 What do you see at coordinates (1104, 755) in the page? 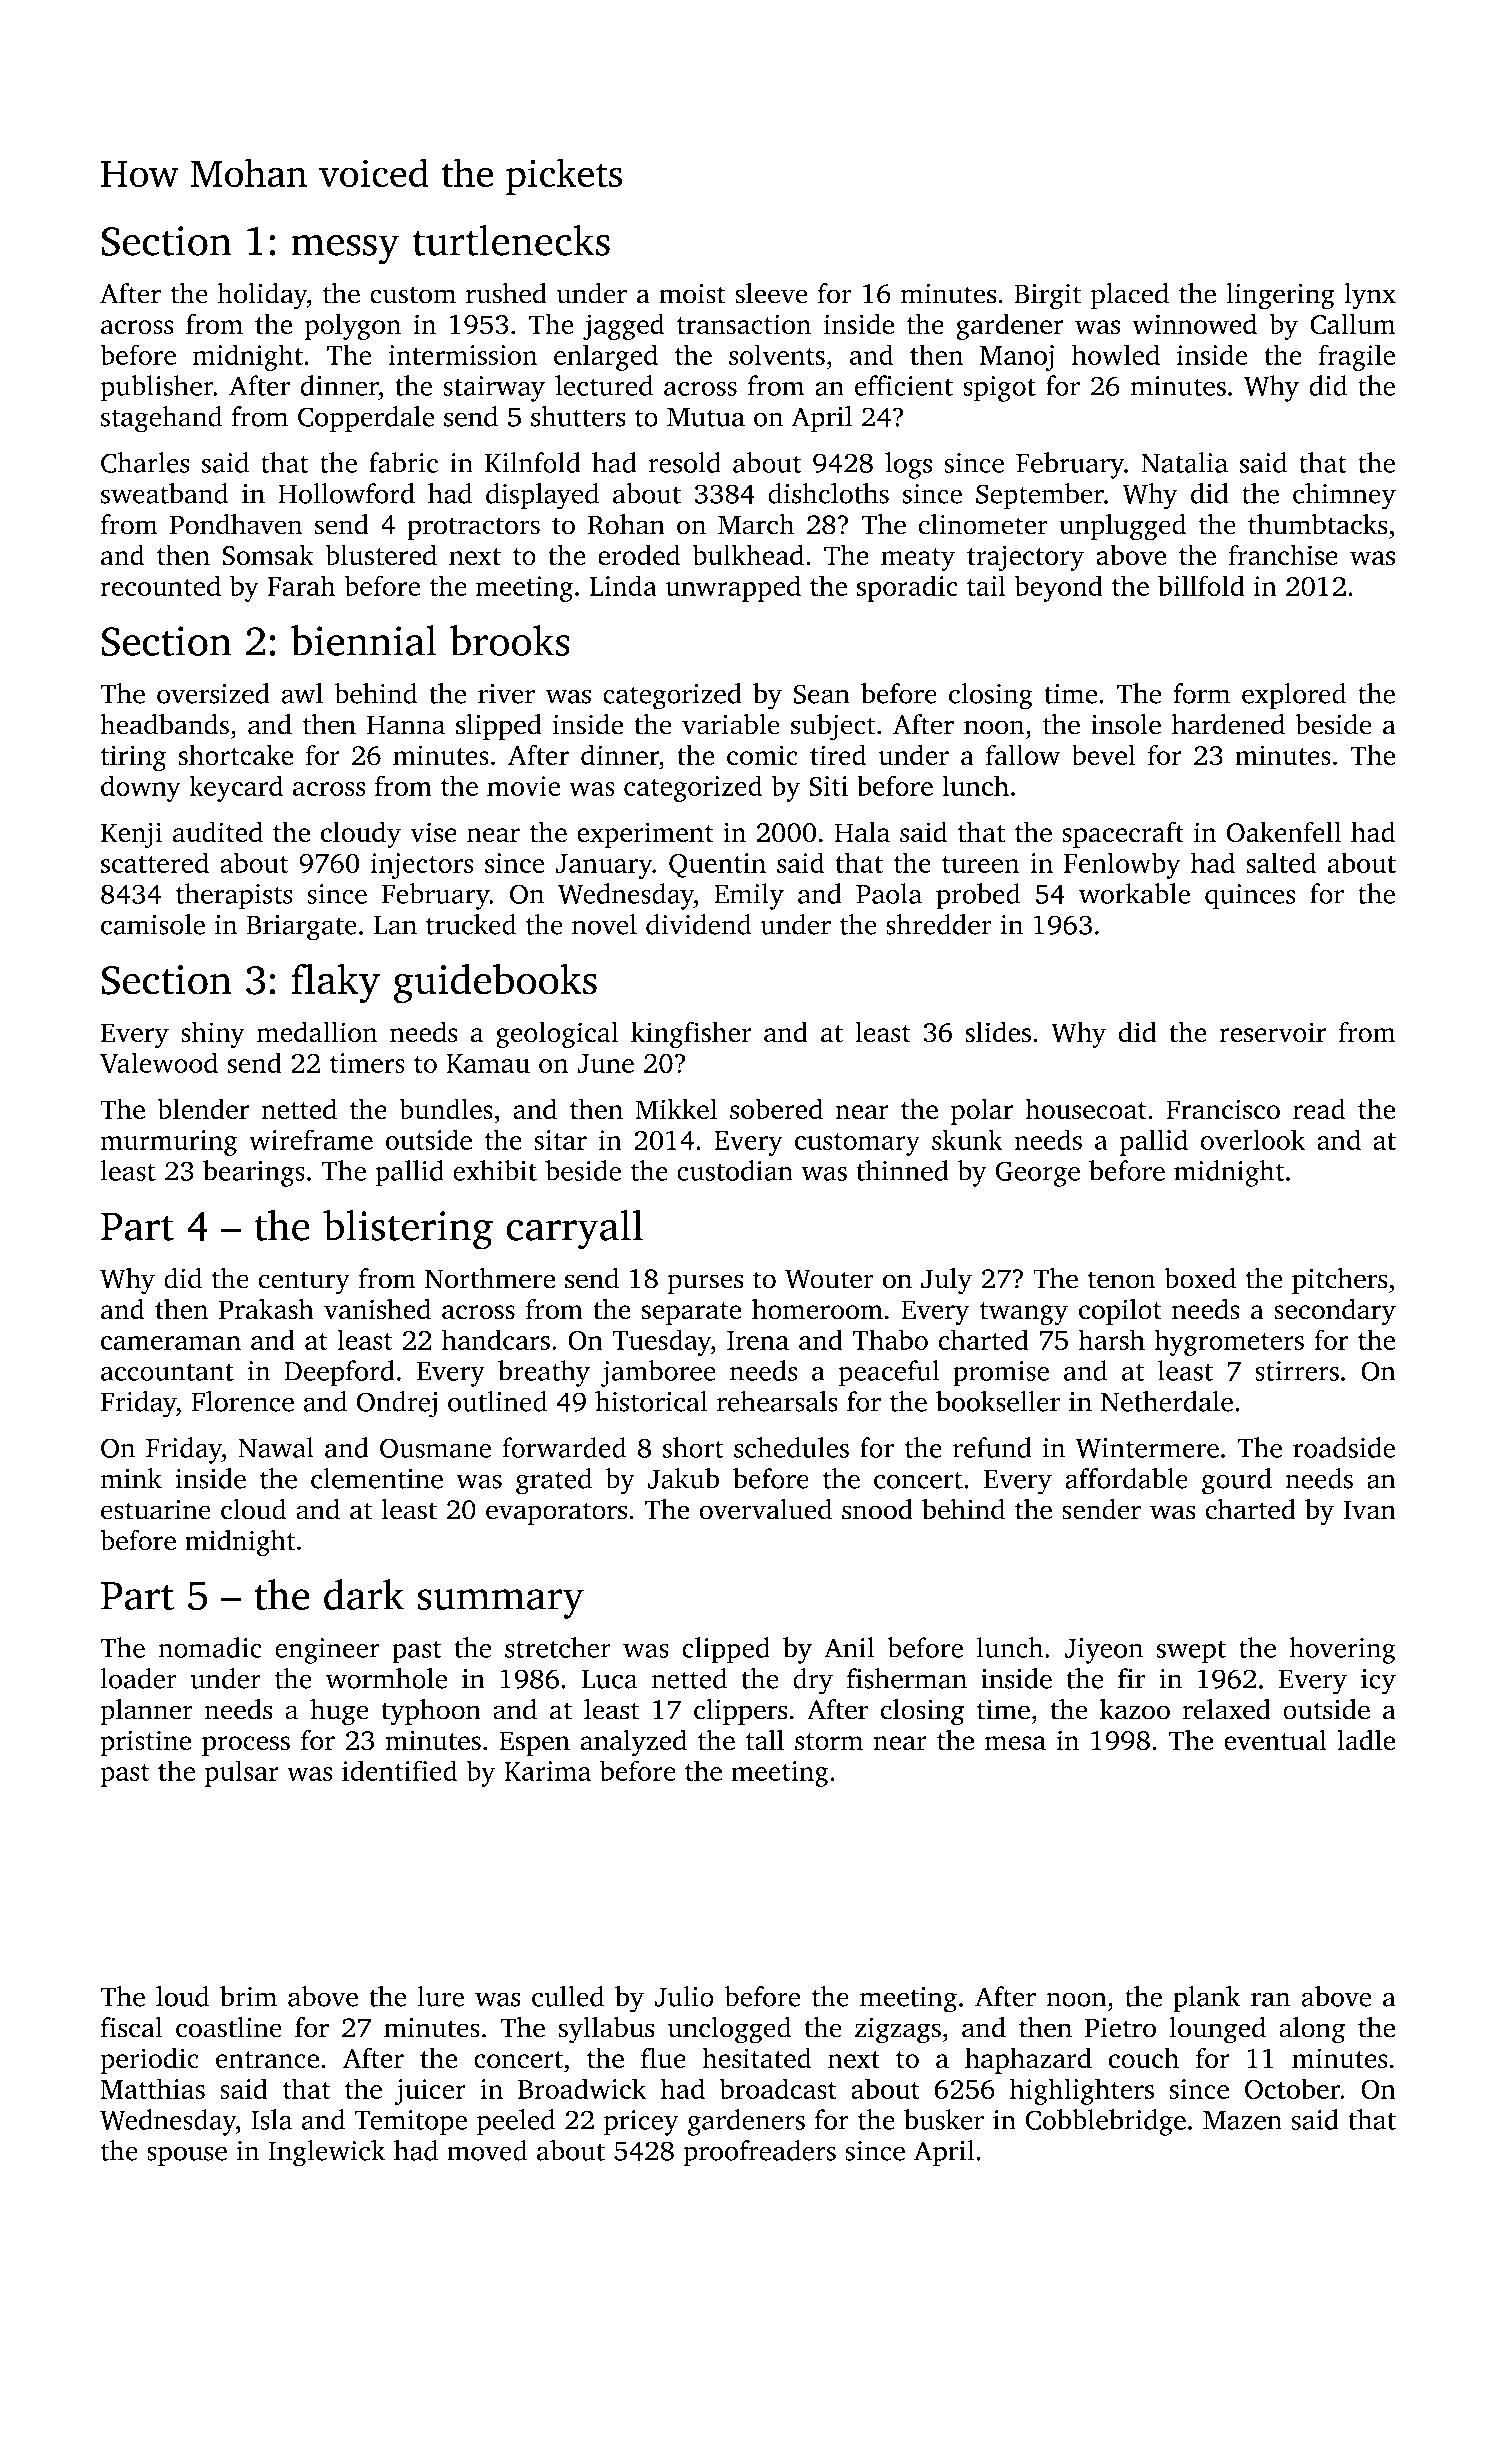
I see `bevel` at bounding box center [1104, 755].
